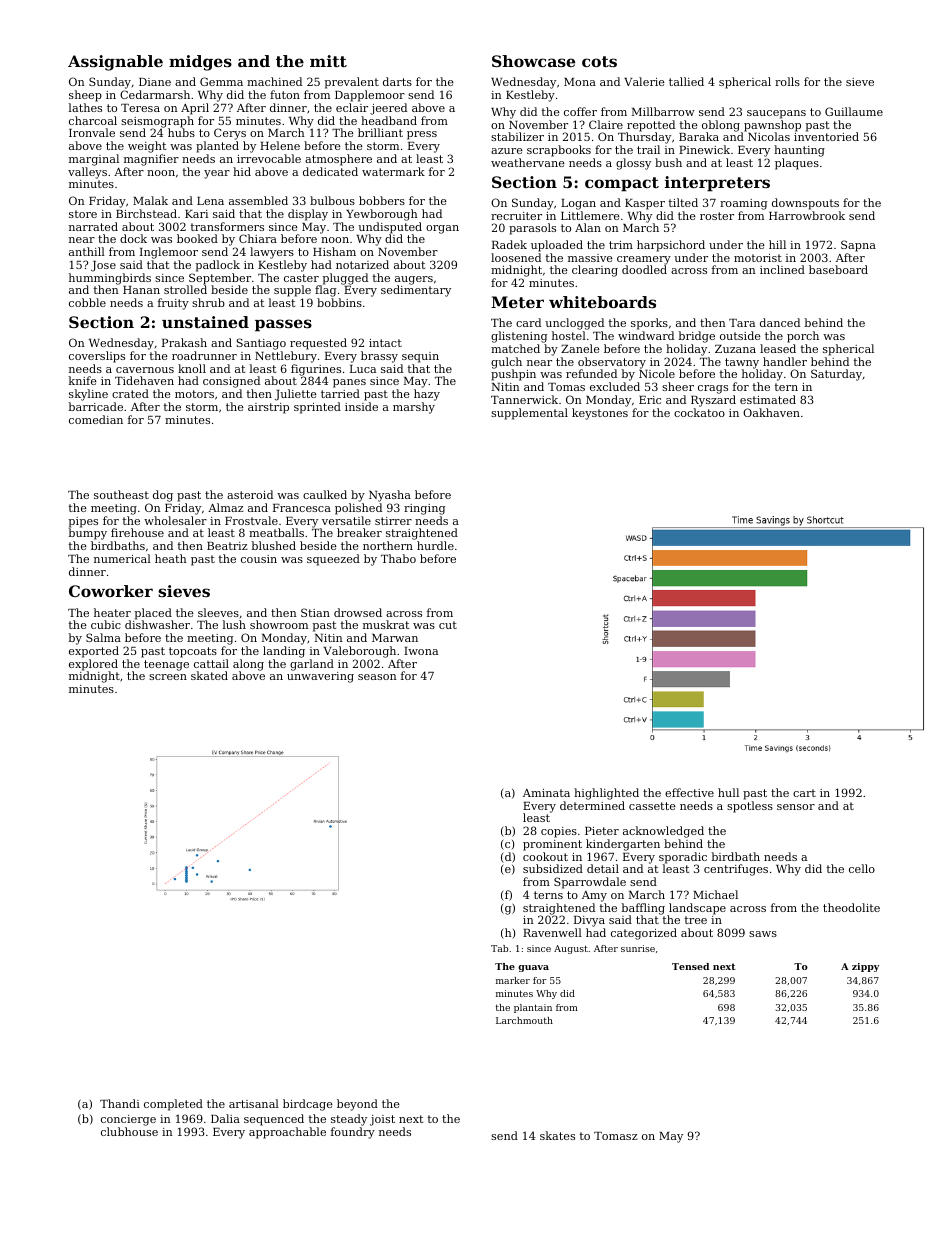 Image resolution: width=952 pixels, height=1233 pixels. I want to click on birdcage, so click(308, 1105).
